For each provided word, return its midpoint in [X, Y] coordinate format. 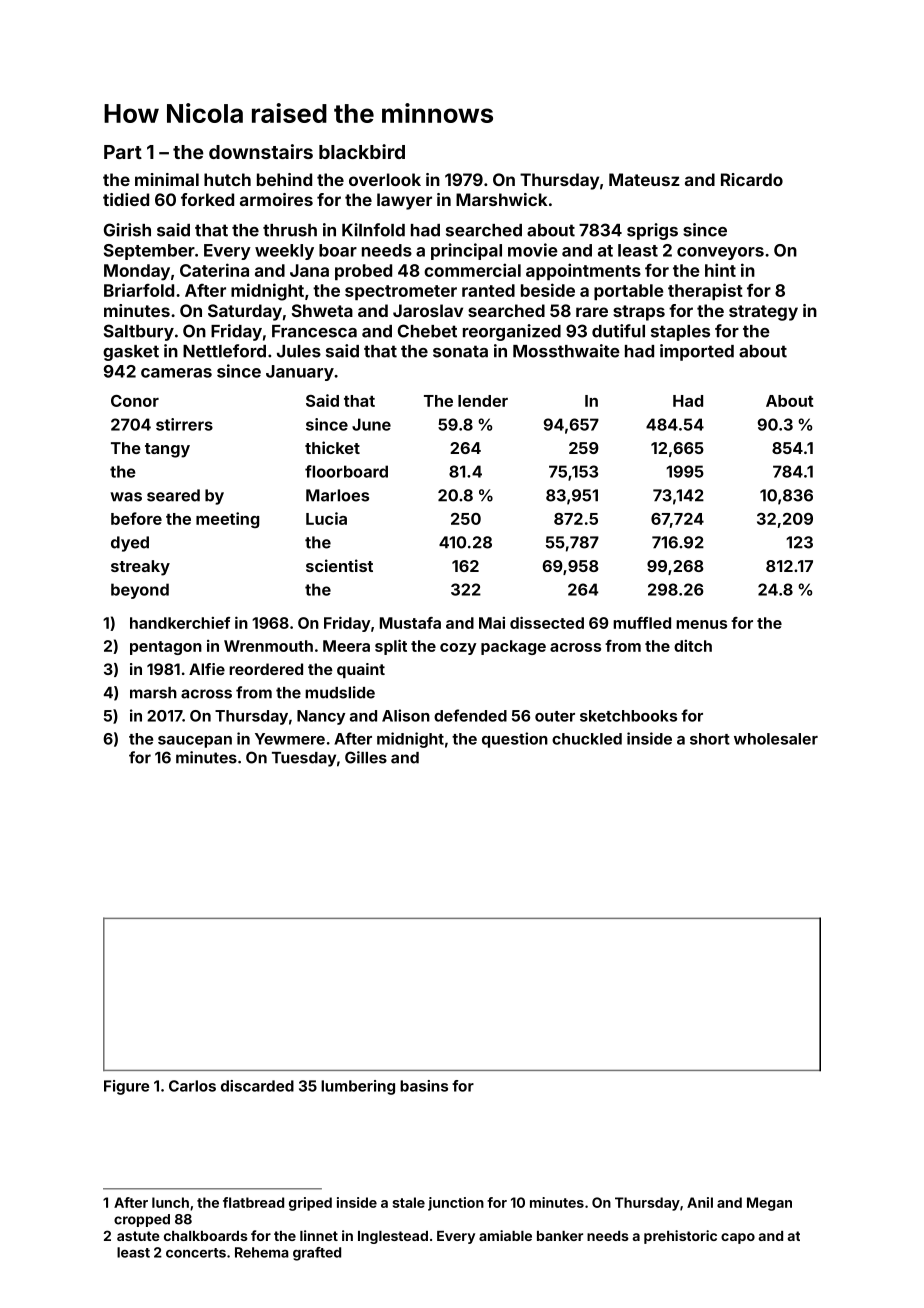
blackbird [362, 151]
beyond [140, 591]
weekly [284, 252]
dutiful [618, 331]
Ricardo [752, 179]
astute [138, 1236]
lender [483, 401]
